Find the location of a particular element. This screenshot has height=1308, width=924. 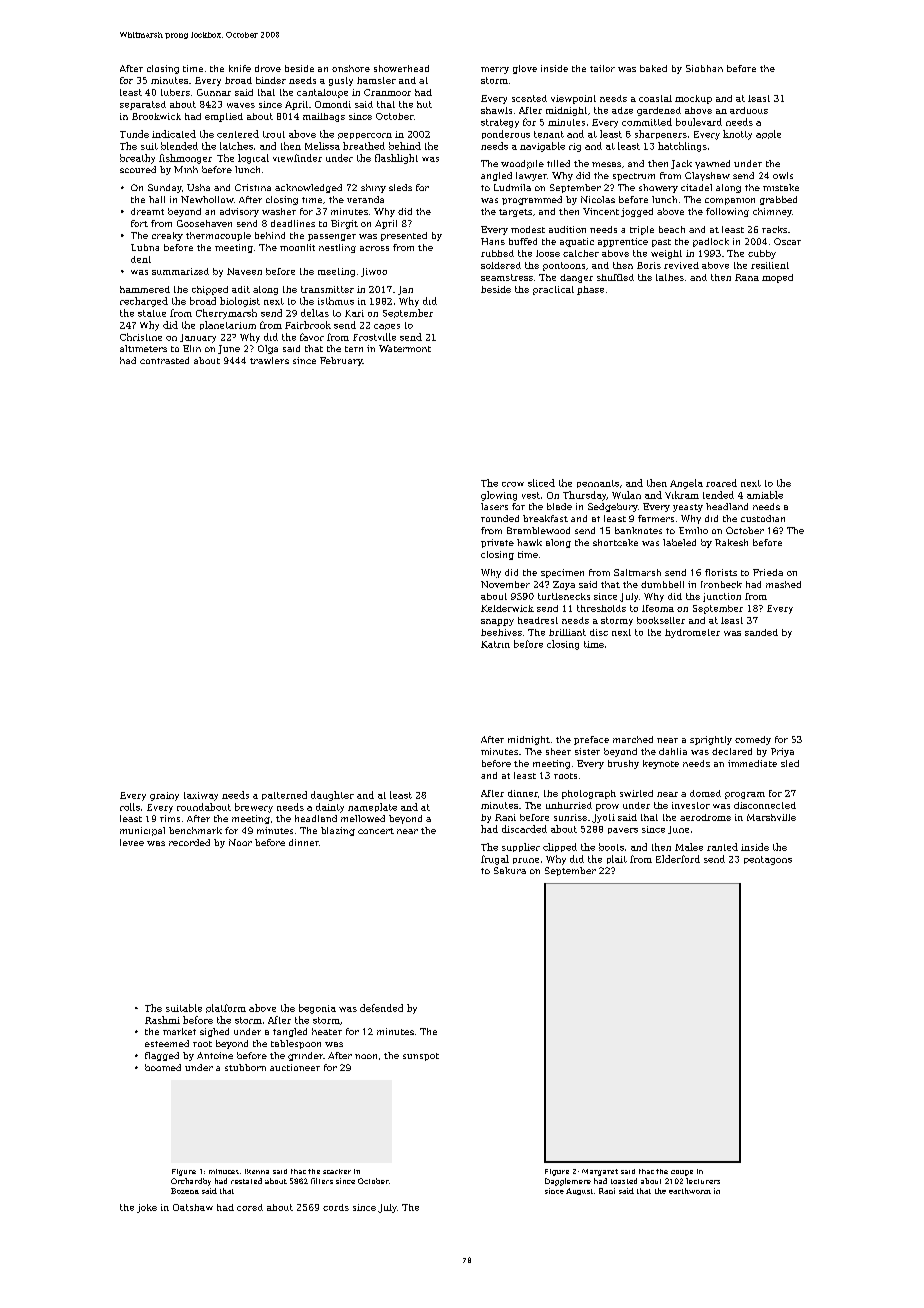

cantaloupe is located at coordinates (322, 93).
